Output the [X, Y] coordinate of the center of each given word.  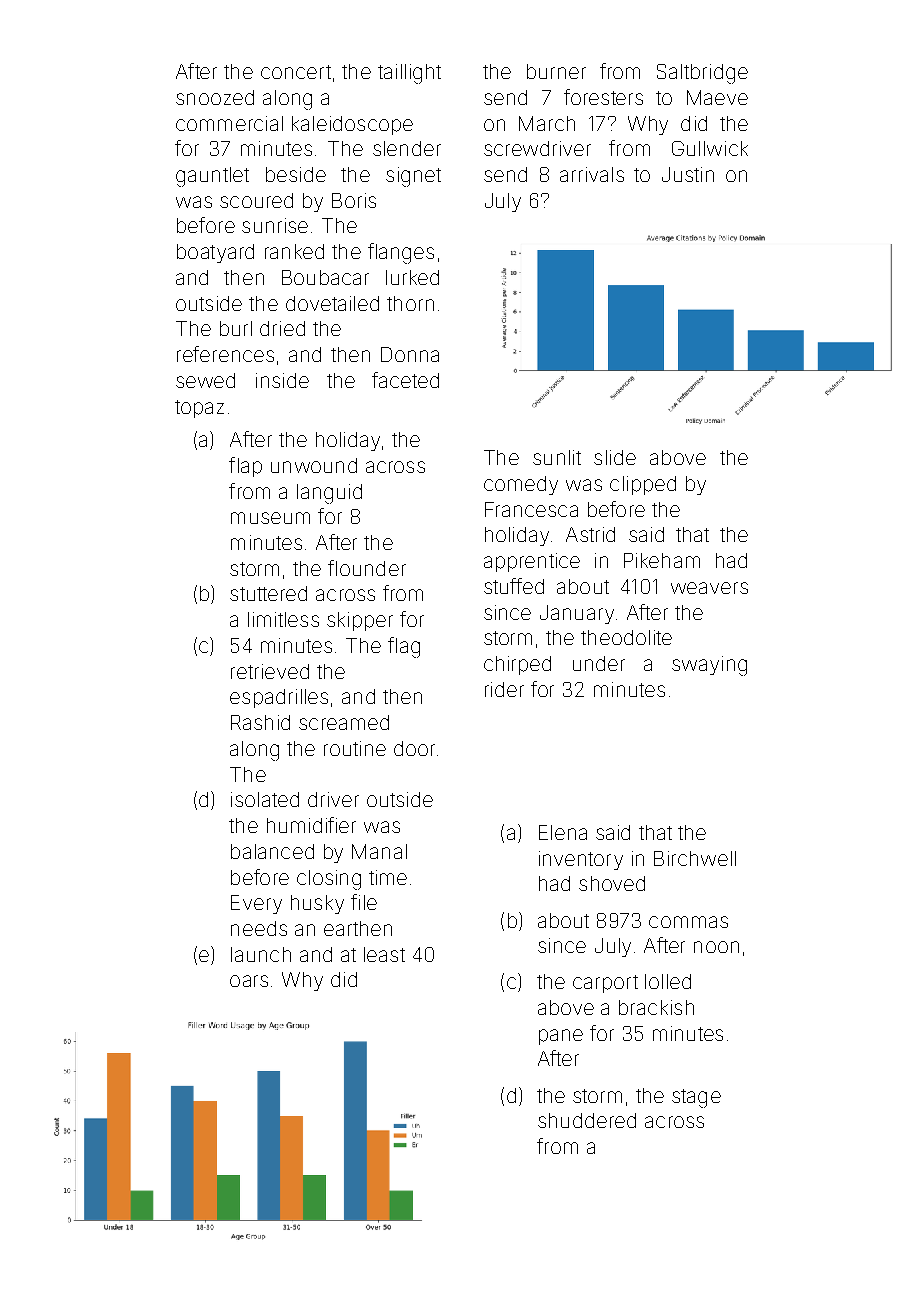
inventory [581, 860]
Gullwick [710, 148]
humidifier [311, 825]
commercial [229, 123]
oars [249, 981]
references [225, 354]
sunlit [557, 457]
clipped [643, 485]
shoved [612, 883]
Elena [563, 832]
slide [615, 457]
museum [270, 518]
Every [256, 904]
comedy [521, 485]
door [414, 748]
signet [413, 177]
